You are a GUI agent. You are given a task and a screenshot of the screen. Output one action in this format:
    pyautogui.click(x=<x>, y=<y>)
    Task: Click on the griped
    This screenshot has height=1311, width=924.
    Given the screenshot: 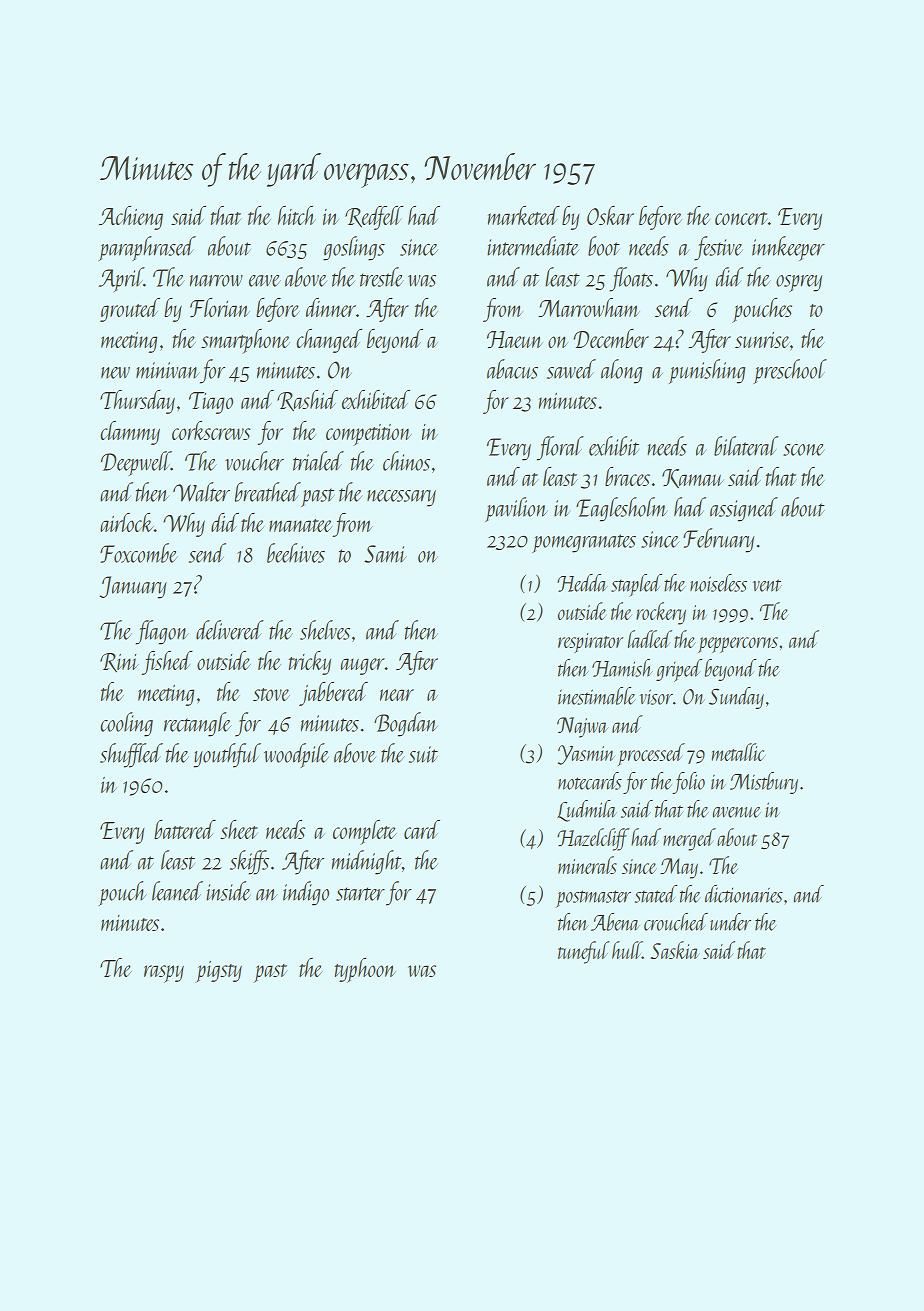 What is the action you would take?
    pyautogui.click(x=679, y=670)
